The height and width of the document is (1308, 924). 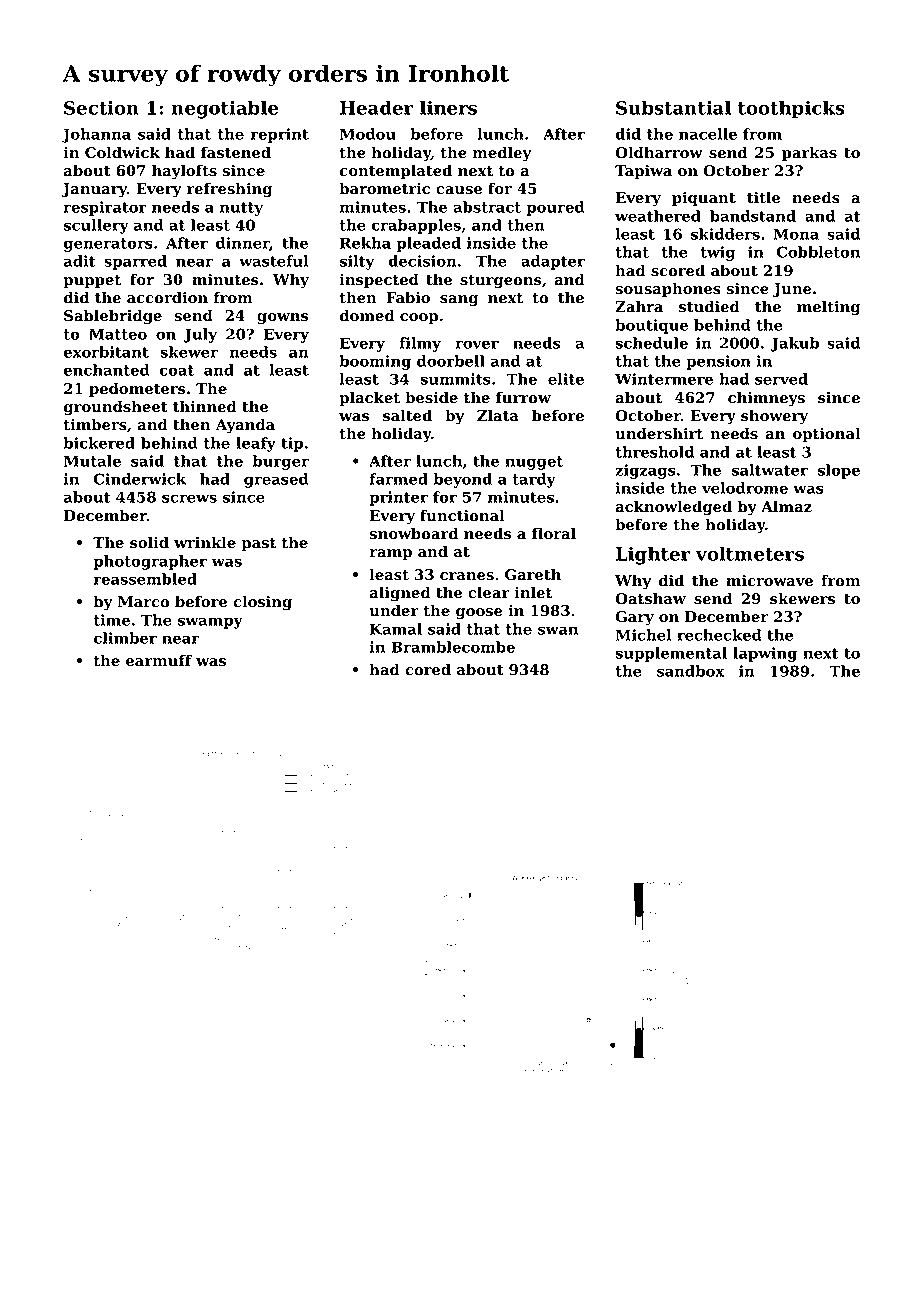 I want to click on liners, so click(x=448, y=107).
